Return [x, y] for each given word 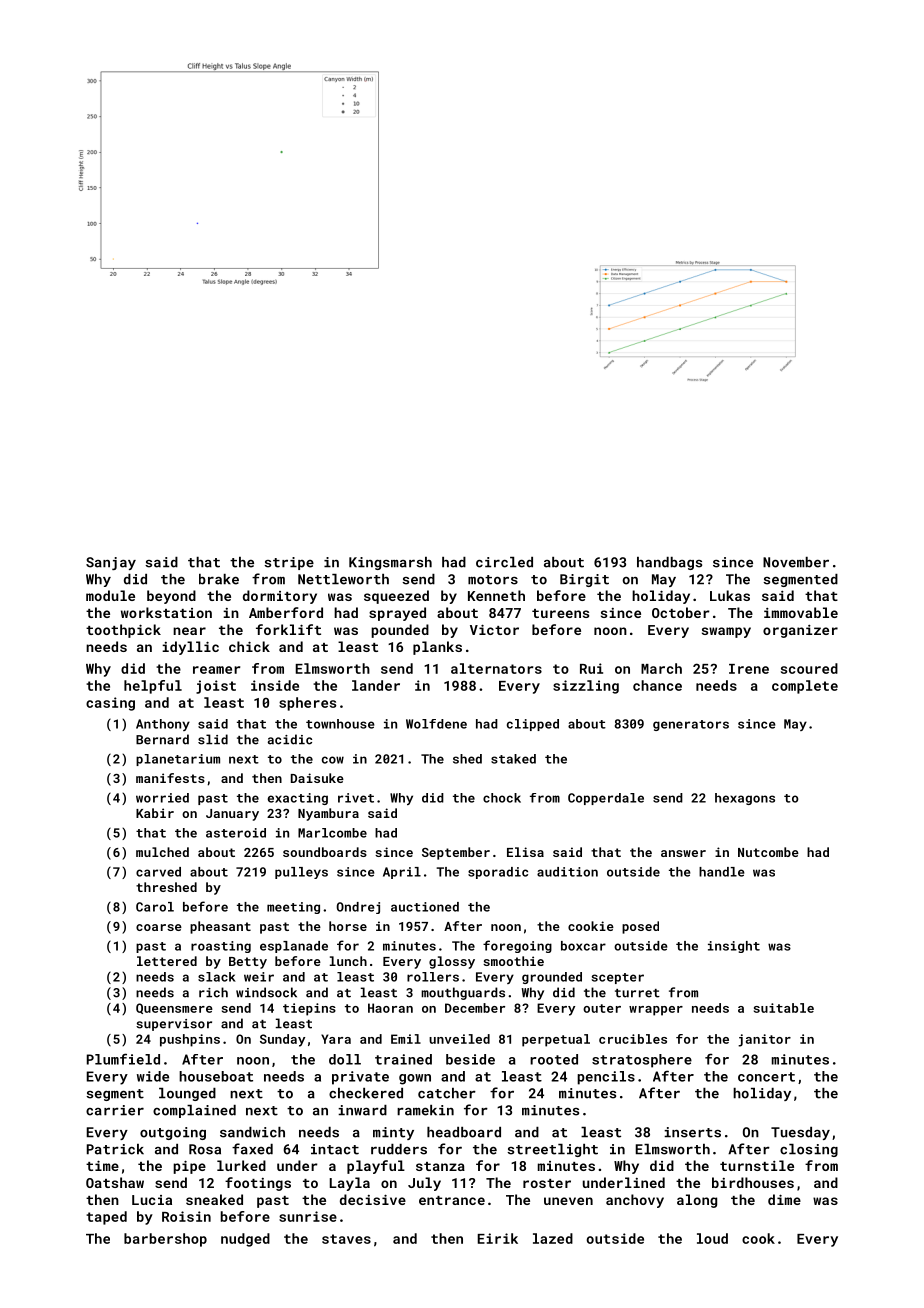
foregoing [517, 946]
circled [504, 562]
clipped [533, 725]
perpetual [556, 1040]
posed [640, 927]
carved [158, 872]
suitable [784, 1008]
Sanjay [111, 563]
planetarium [178, 760]
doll [345, 1059]
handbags [669, 563]
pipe [189, 1167]
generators [691, 725]
